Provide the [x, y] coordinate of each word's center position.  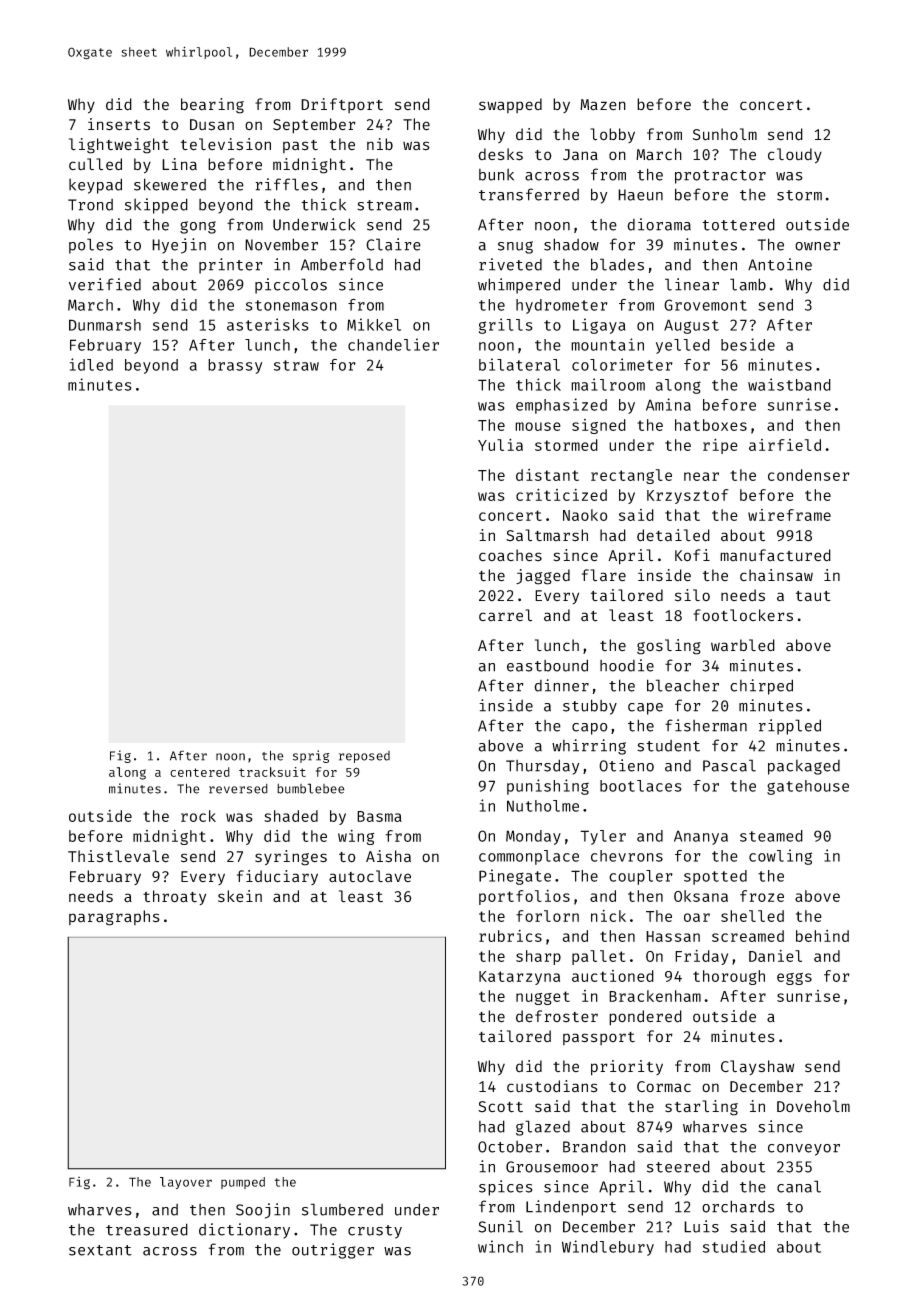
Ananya [701, 837]
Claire [393, 244]
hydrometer [562, 306]
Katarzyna [519, 978]
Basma [379, 816]
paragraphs [114, 918]
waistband [789, 384]
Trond [90, 205]
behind [822, 936]
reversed [238, 789]
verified [105, 284]
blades [617, 264]
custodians [552, 1086]
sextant [100, 1250]
